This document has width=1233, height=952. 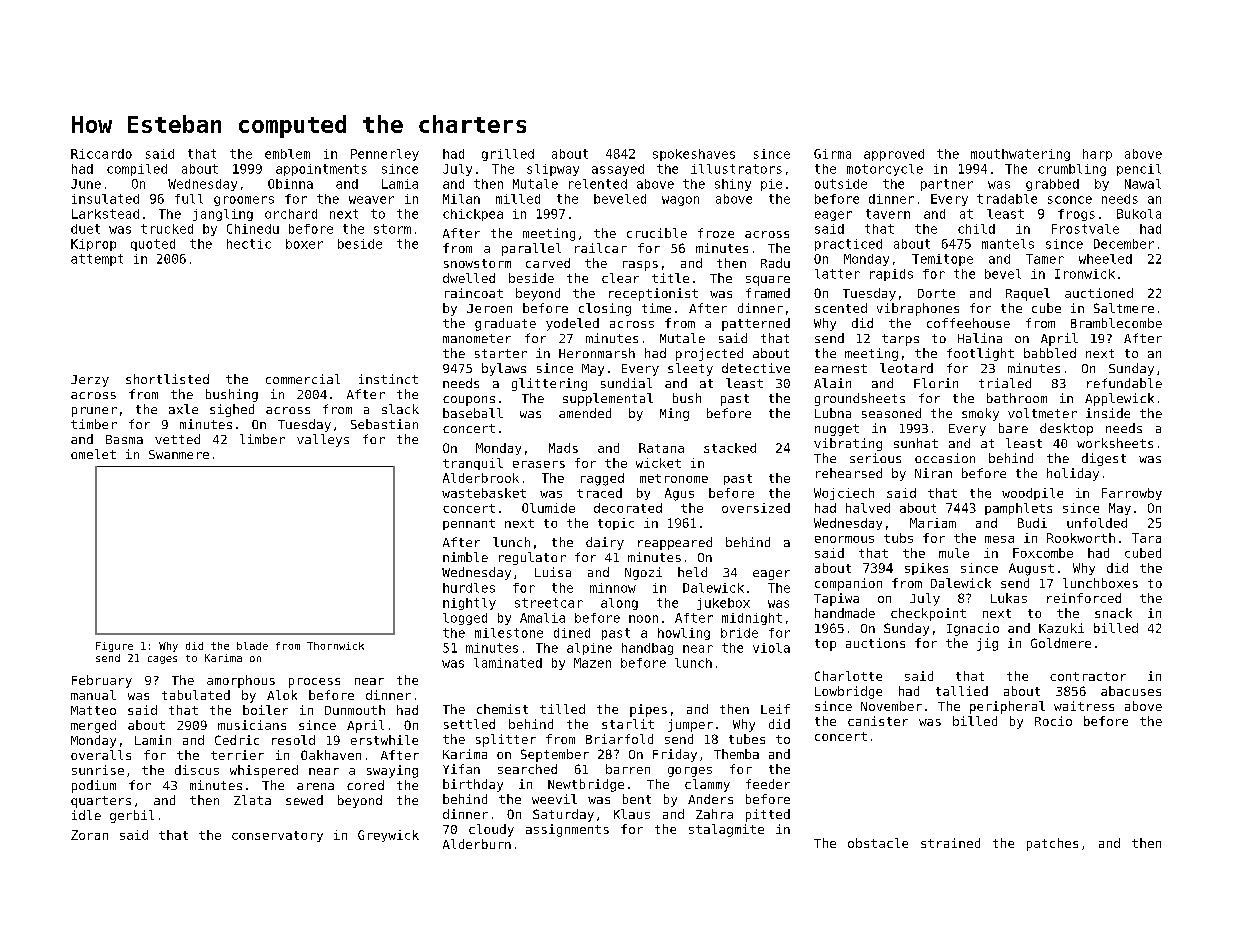 What do you see at coordinates (137, 170) in the document?
I see `compiled` at bounding box center [137, 170].
